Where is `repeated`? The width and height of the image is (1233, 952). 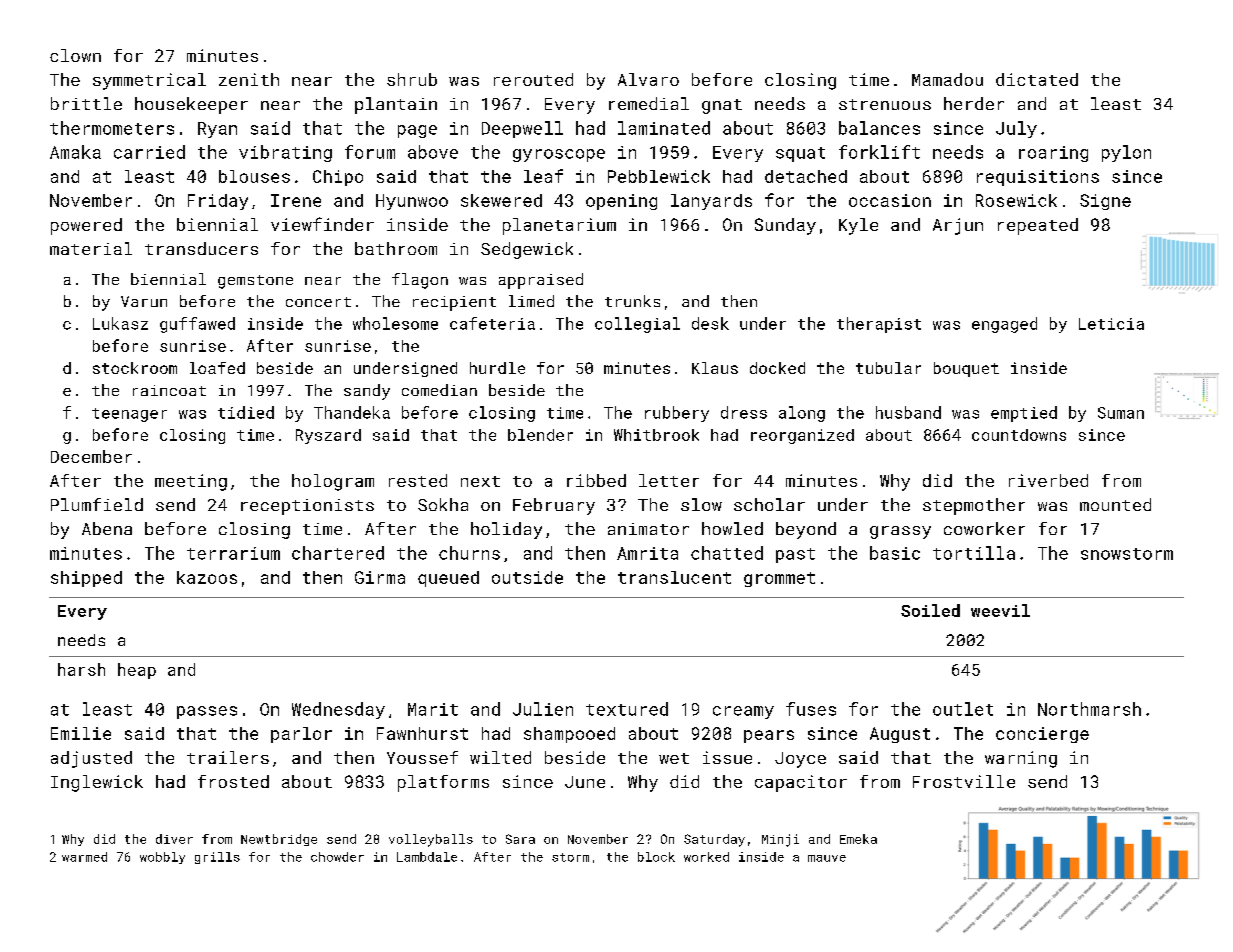
repeated is located at coordinates (1038, 226).
